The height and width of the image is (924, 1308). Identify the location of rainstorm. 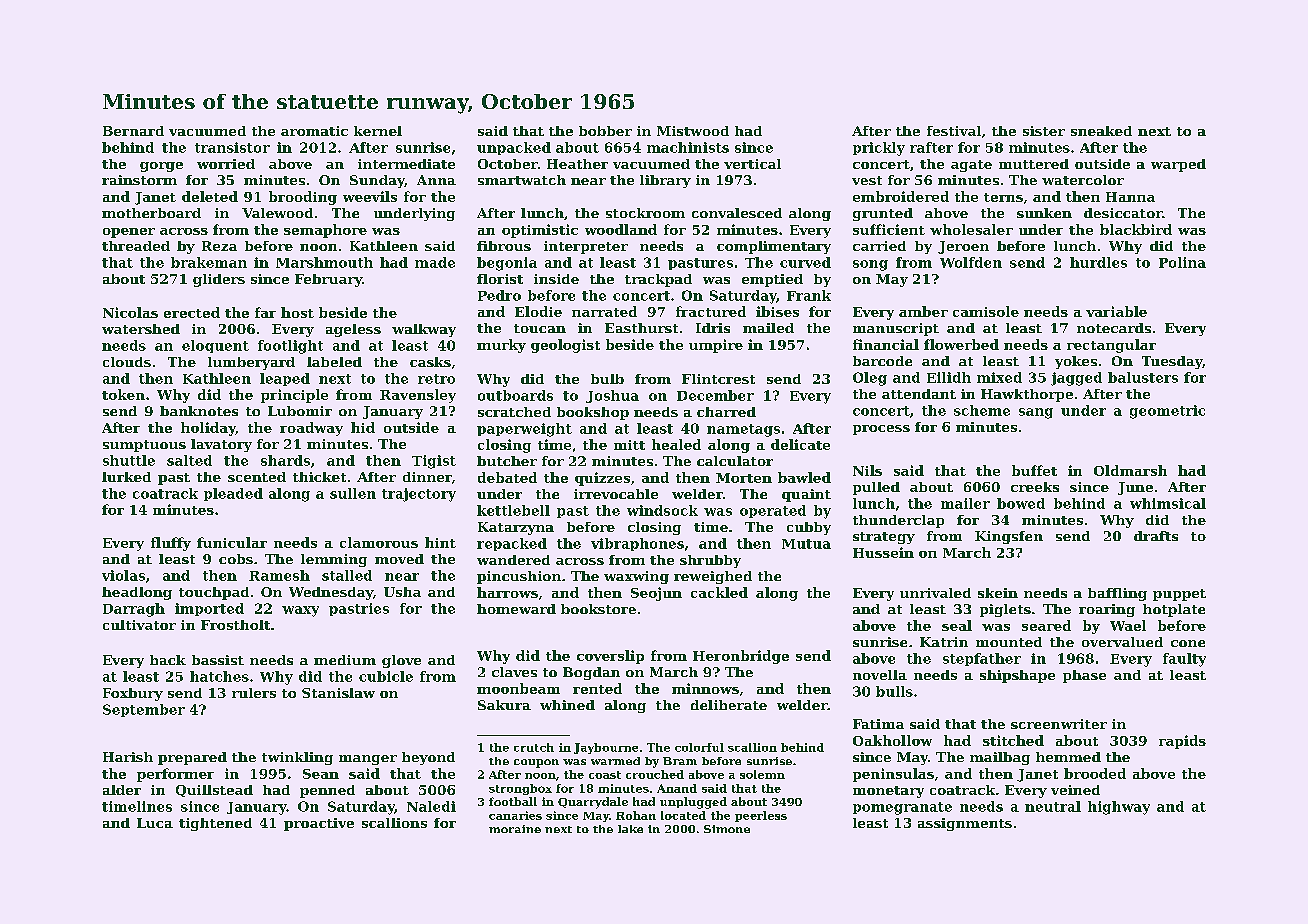
(139, 180).
